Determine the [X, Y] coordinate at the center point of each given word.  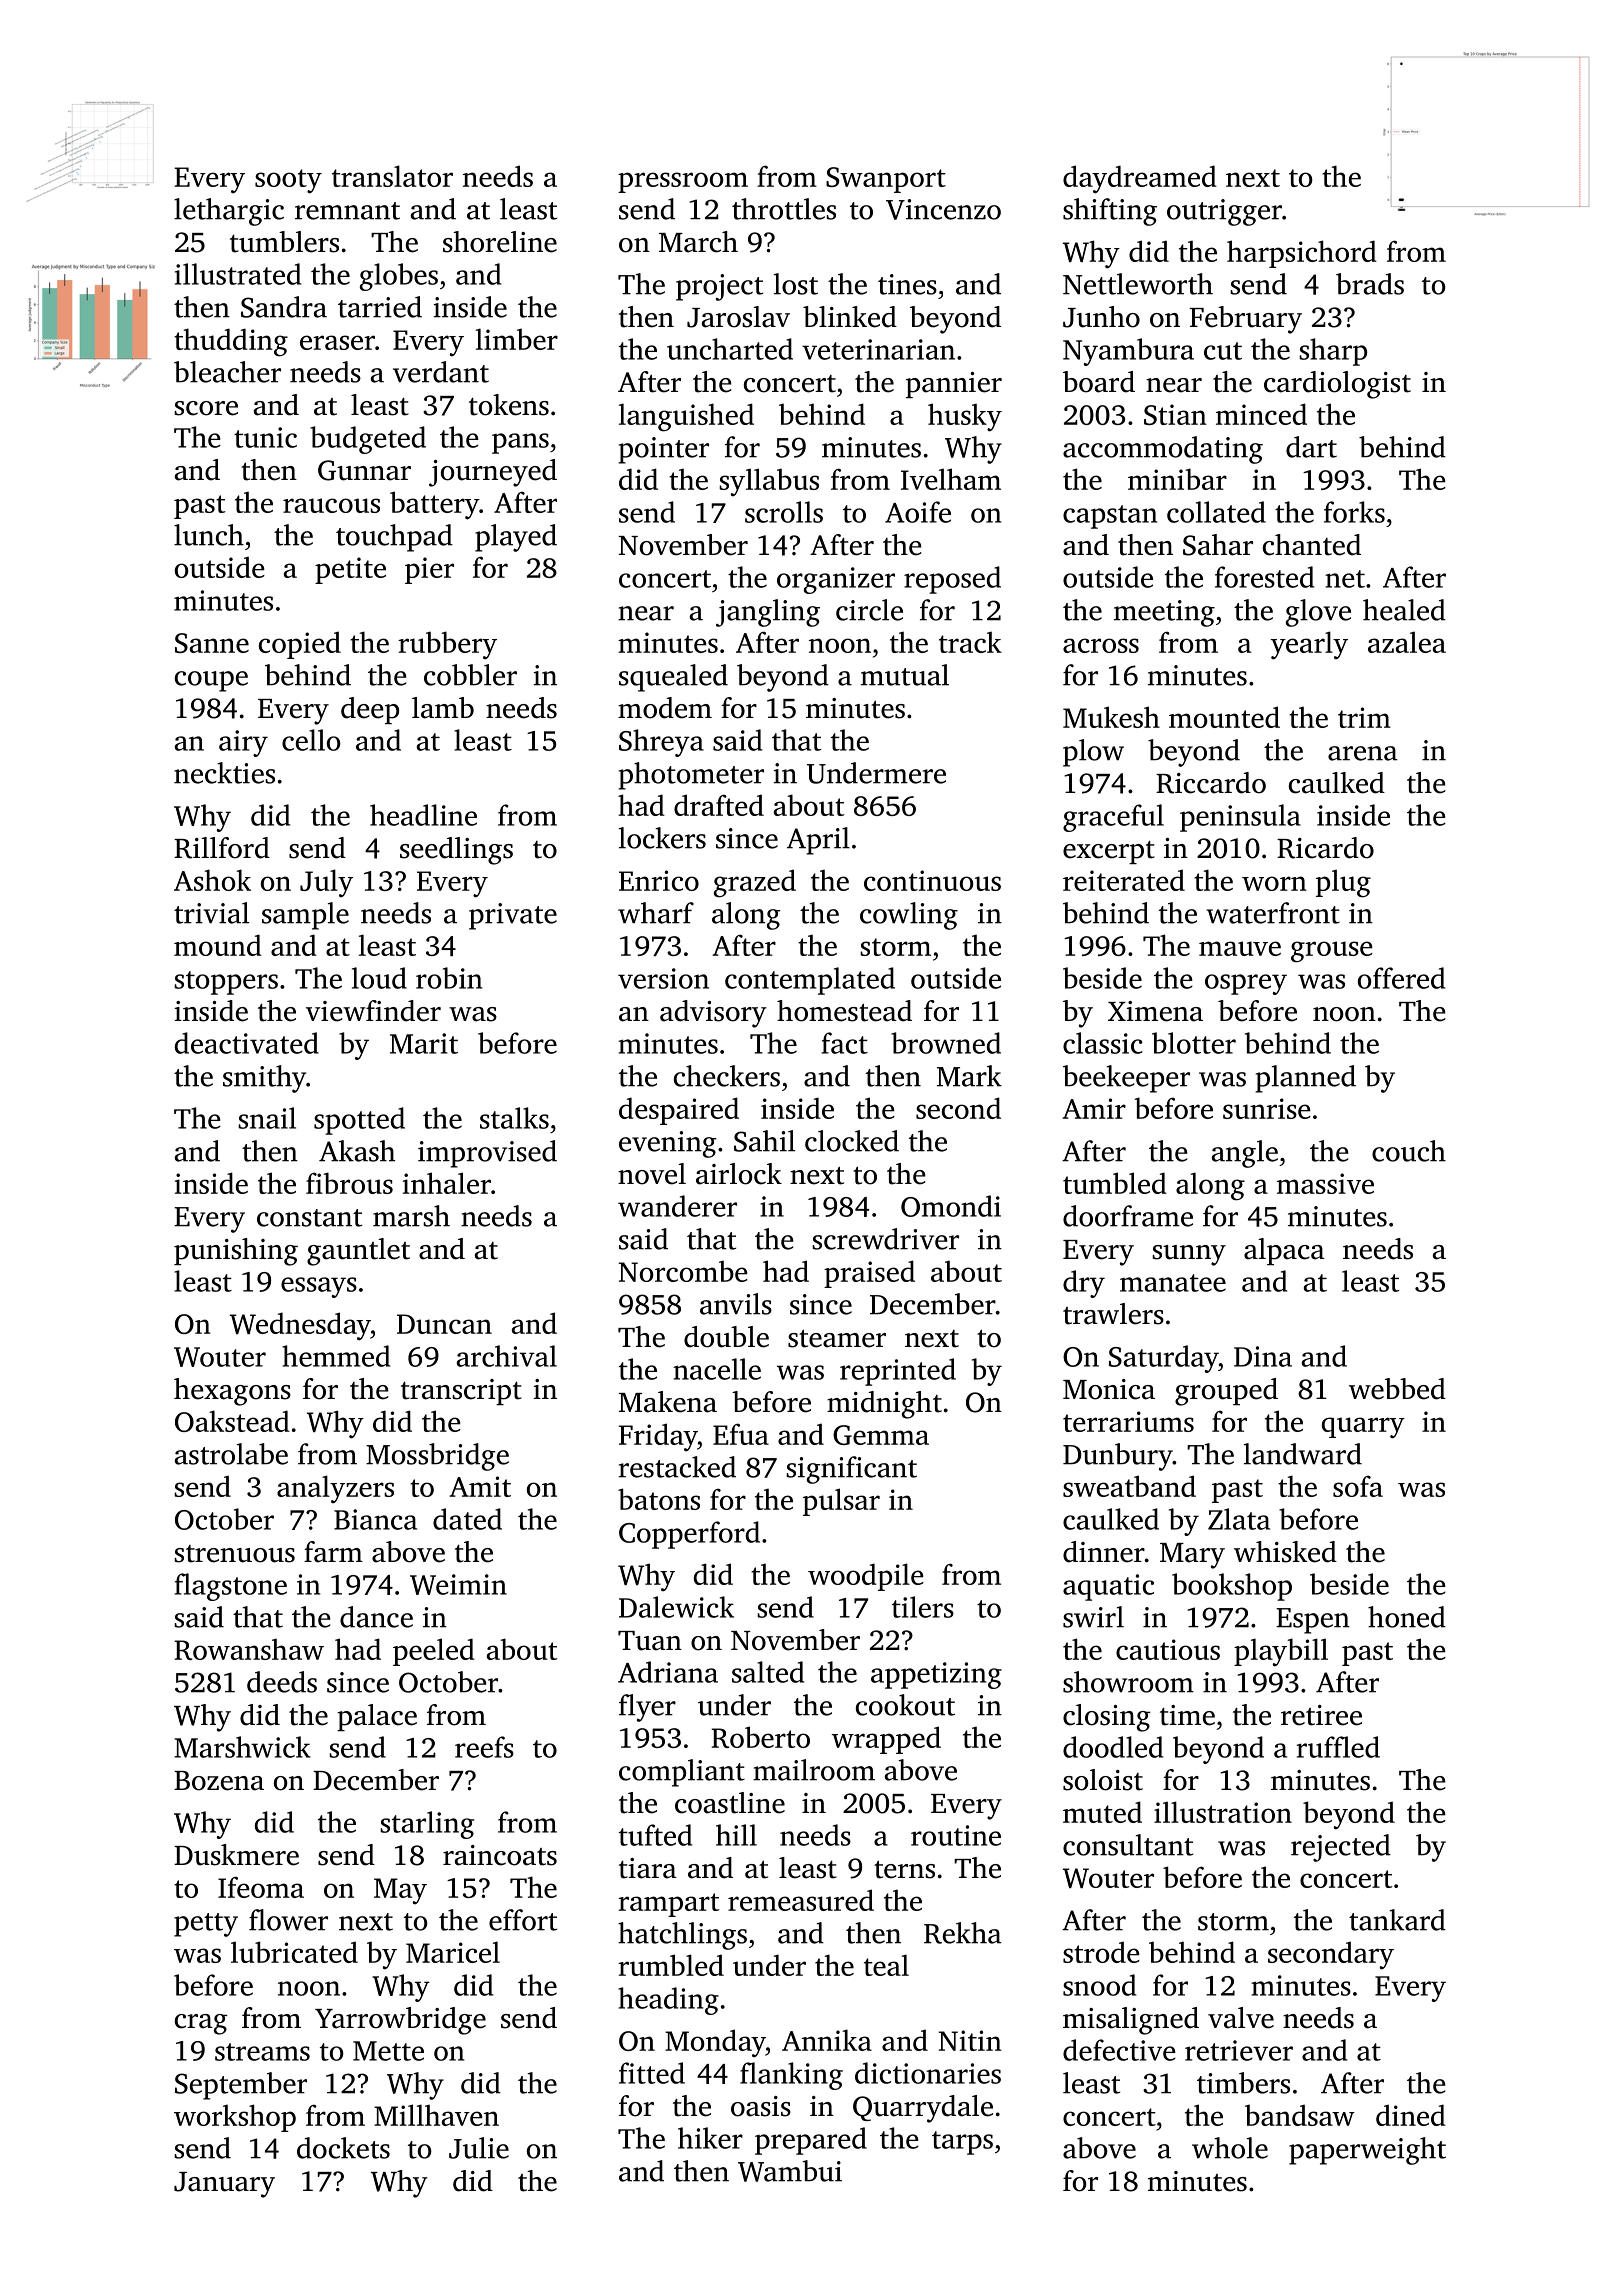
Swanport [886, 180]
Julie [479, 2148]
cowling [909, 916]
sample [305, 916]
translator [392, 176]
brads [1370, 284]
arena [1363, 753]
